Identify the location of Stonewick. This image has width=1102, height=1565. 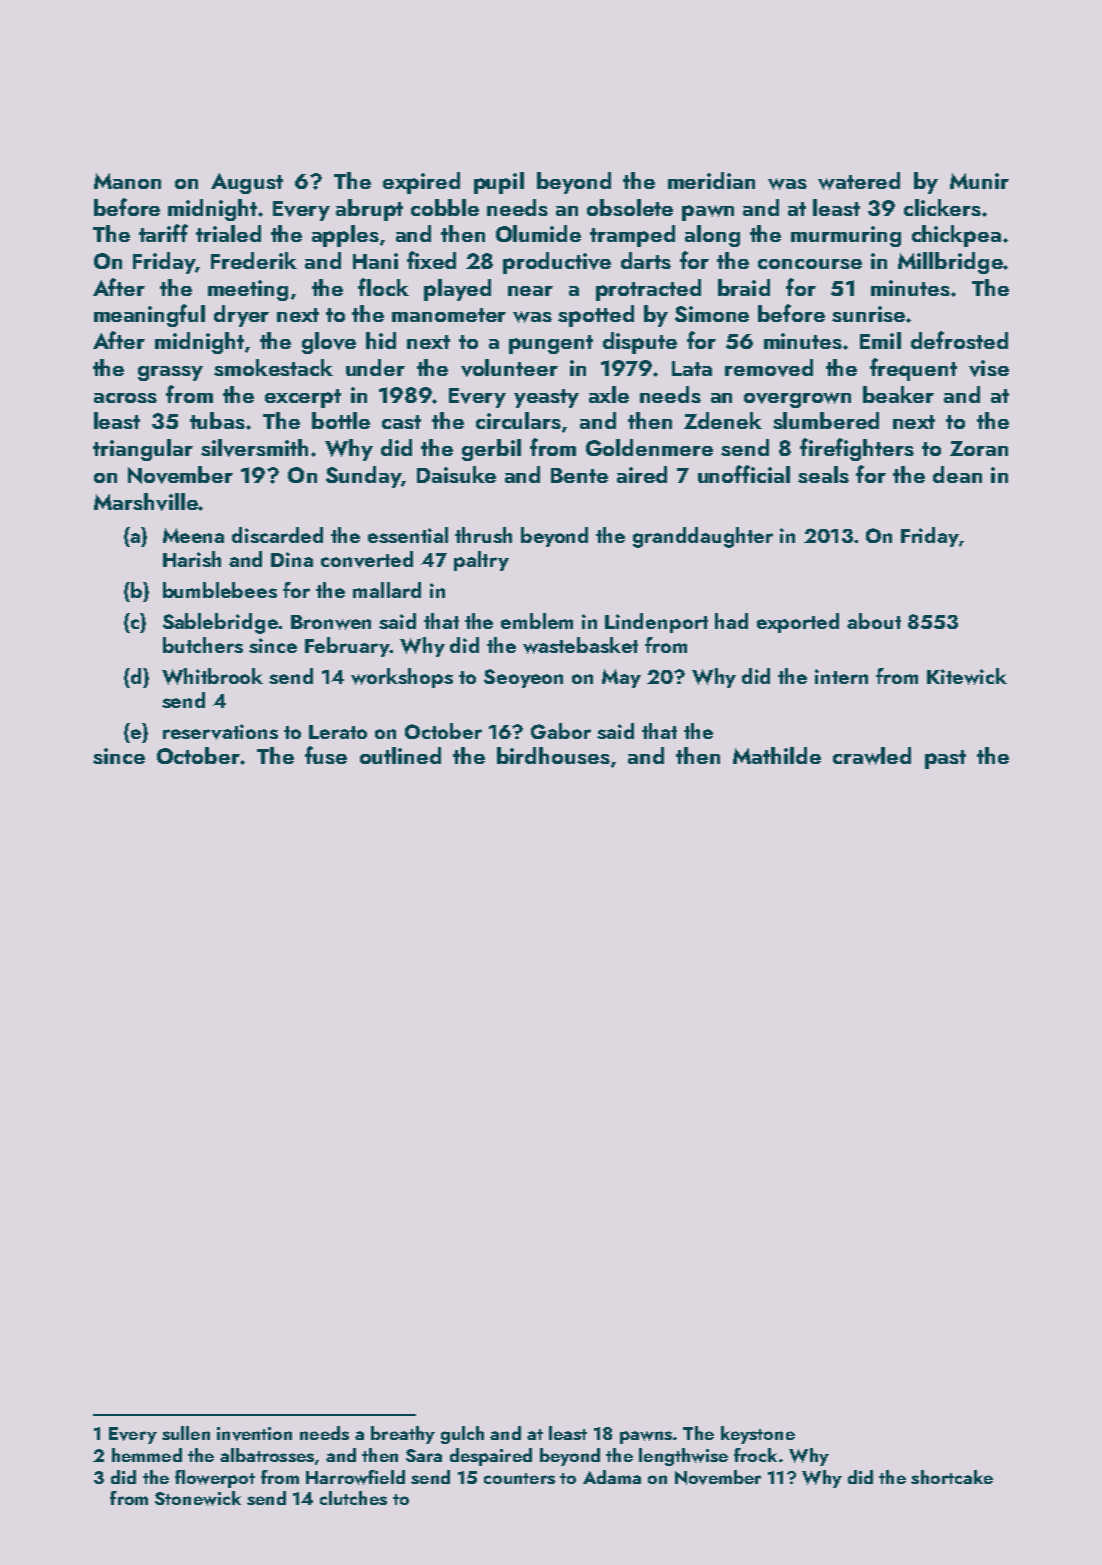
(198, 1498).
